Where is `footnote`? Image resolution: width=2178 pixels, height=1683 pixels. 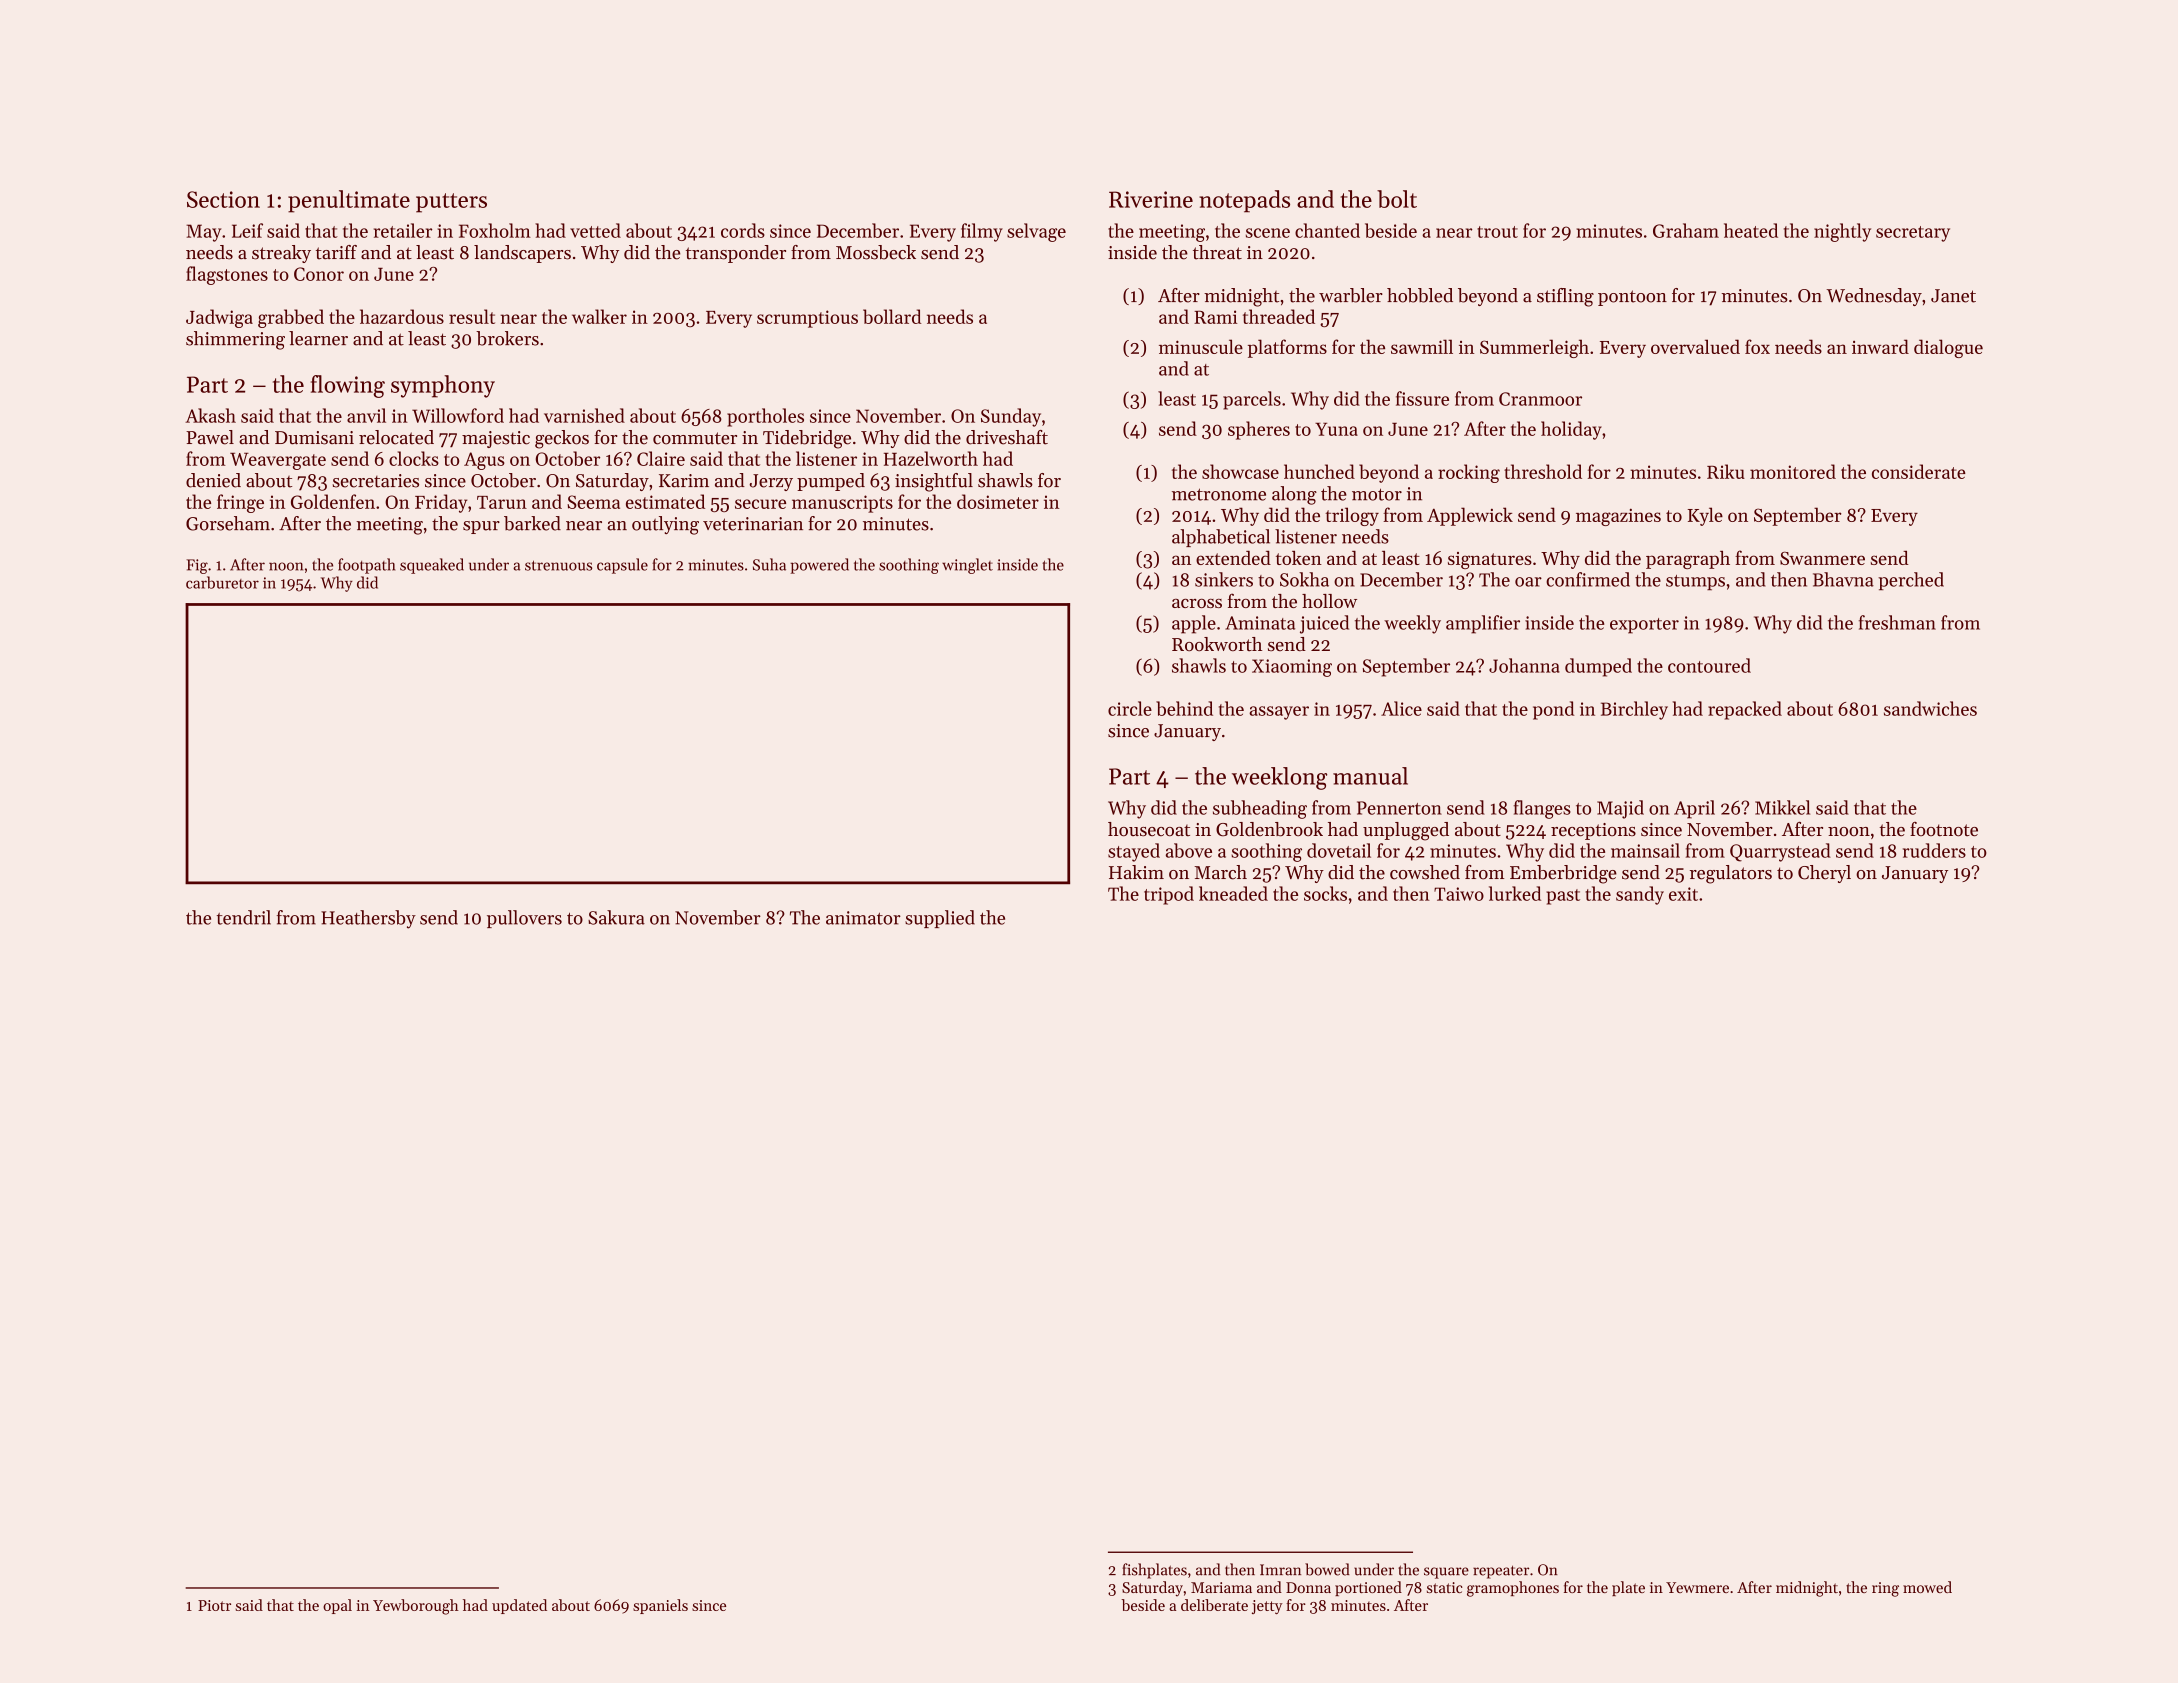
footnote is located at coordinates (1944, 829).
